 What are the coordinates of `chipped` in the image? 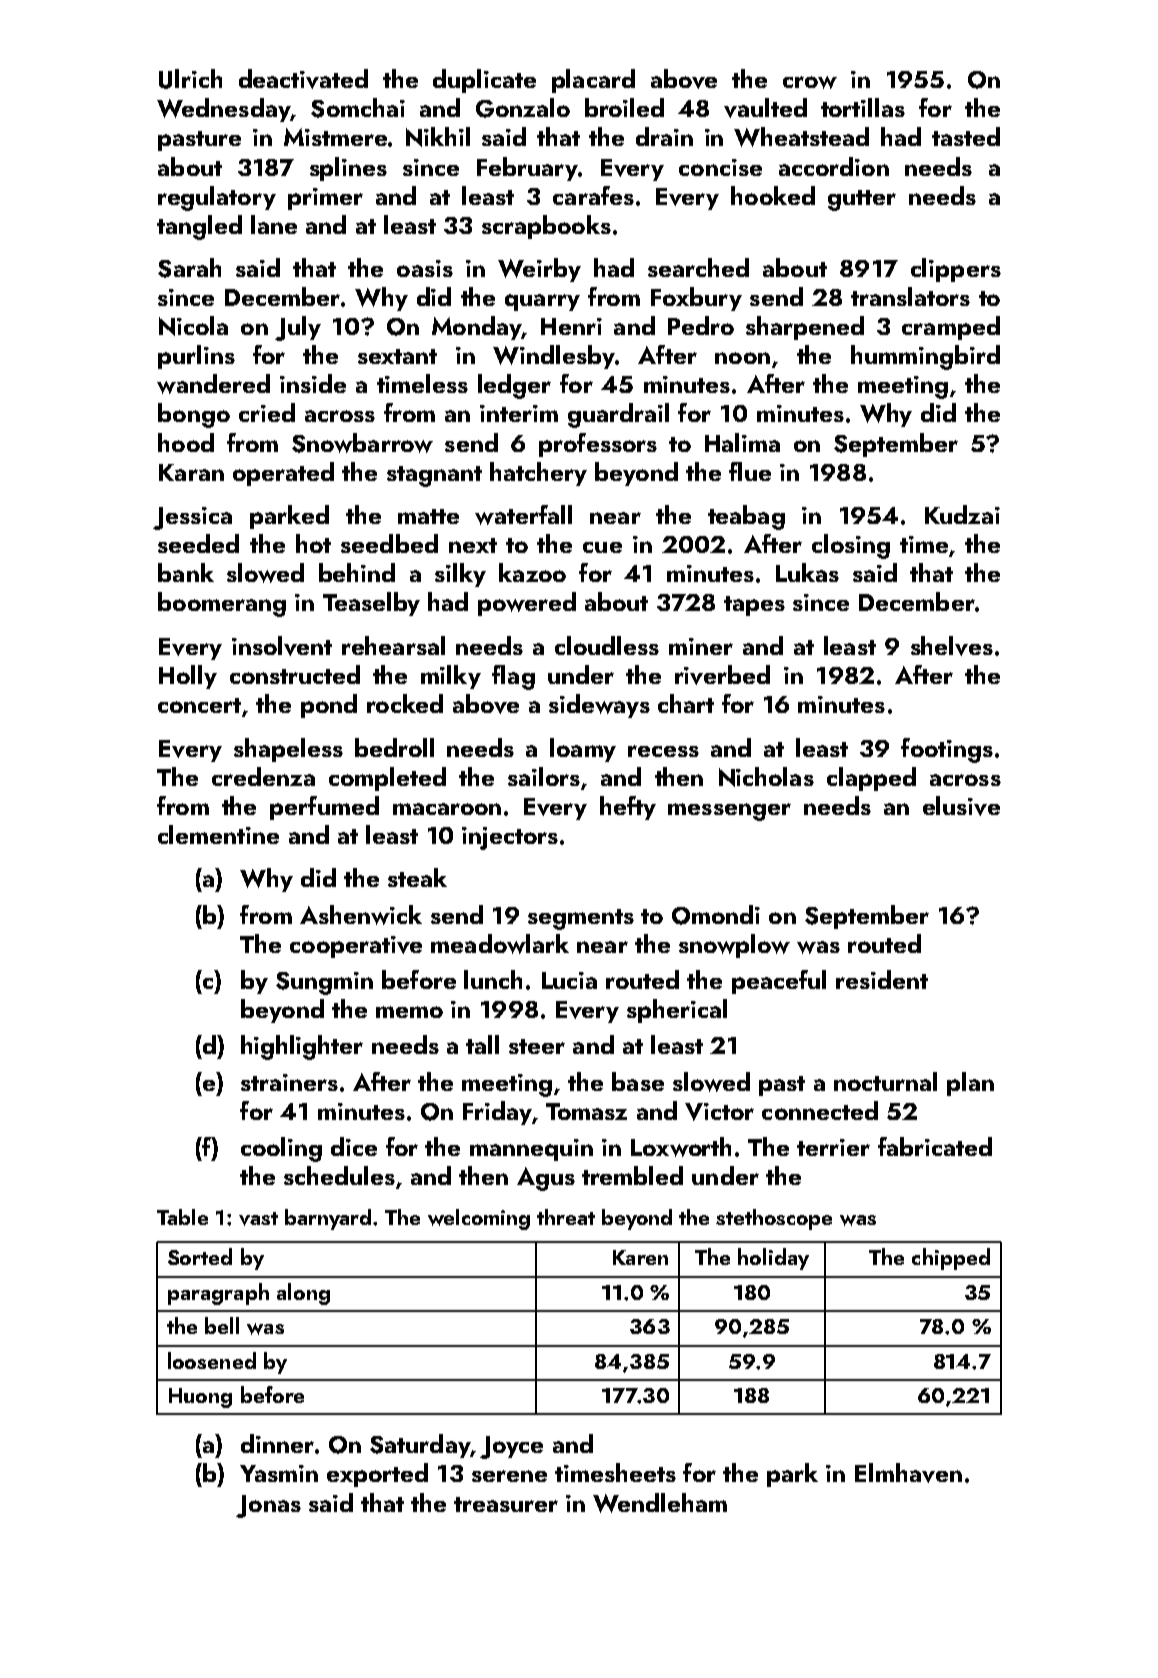 It's located at (951, 1259).
